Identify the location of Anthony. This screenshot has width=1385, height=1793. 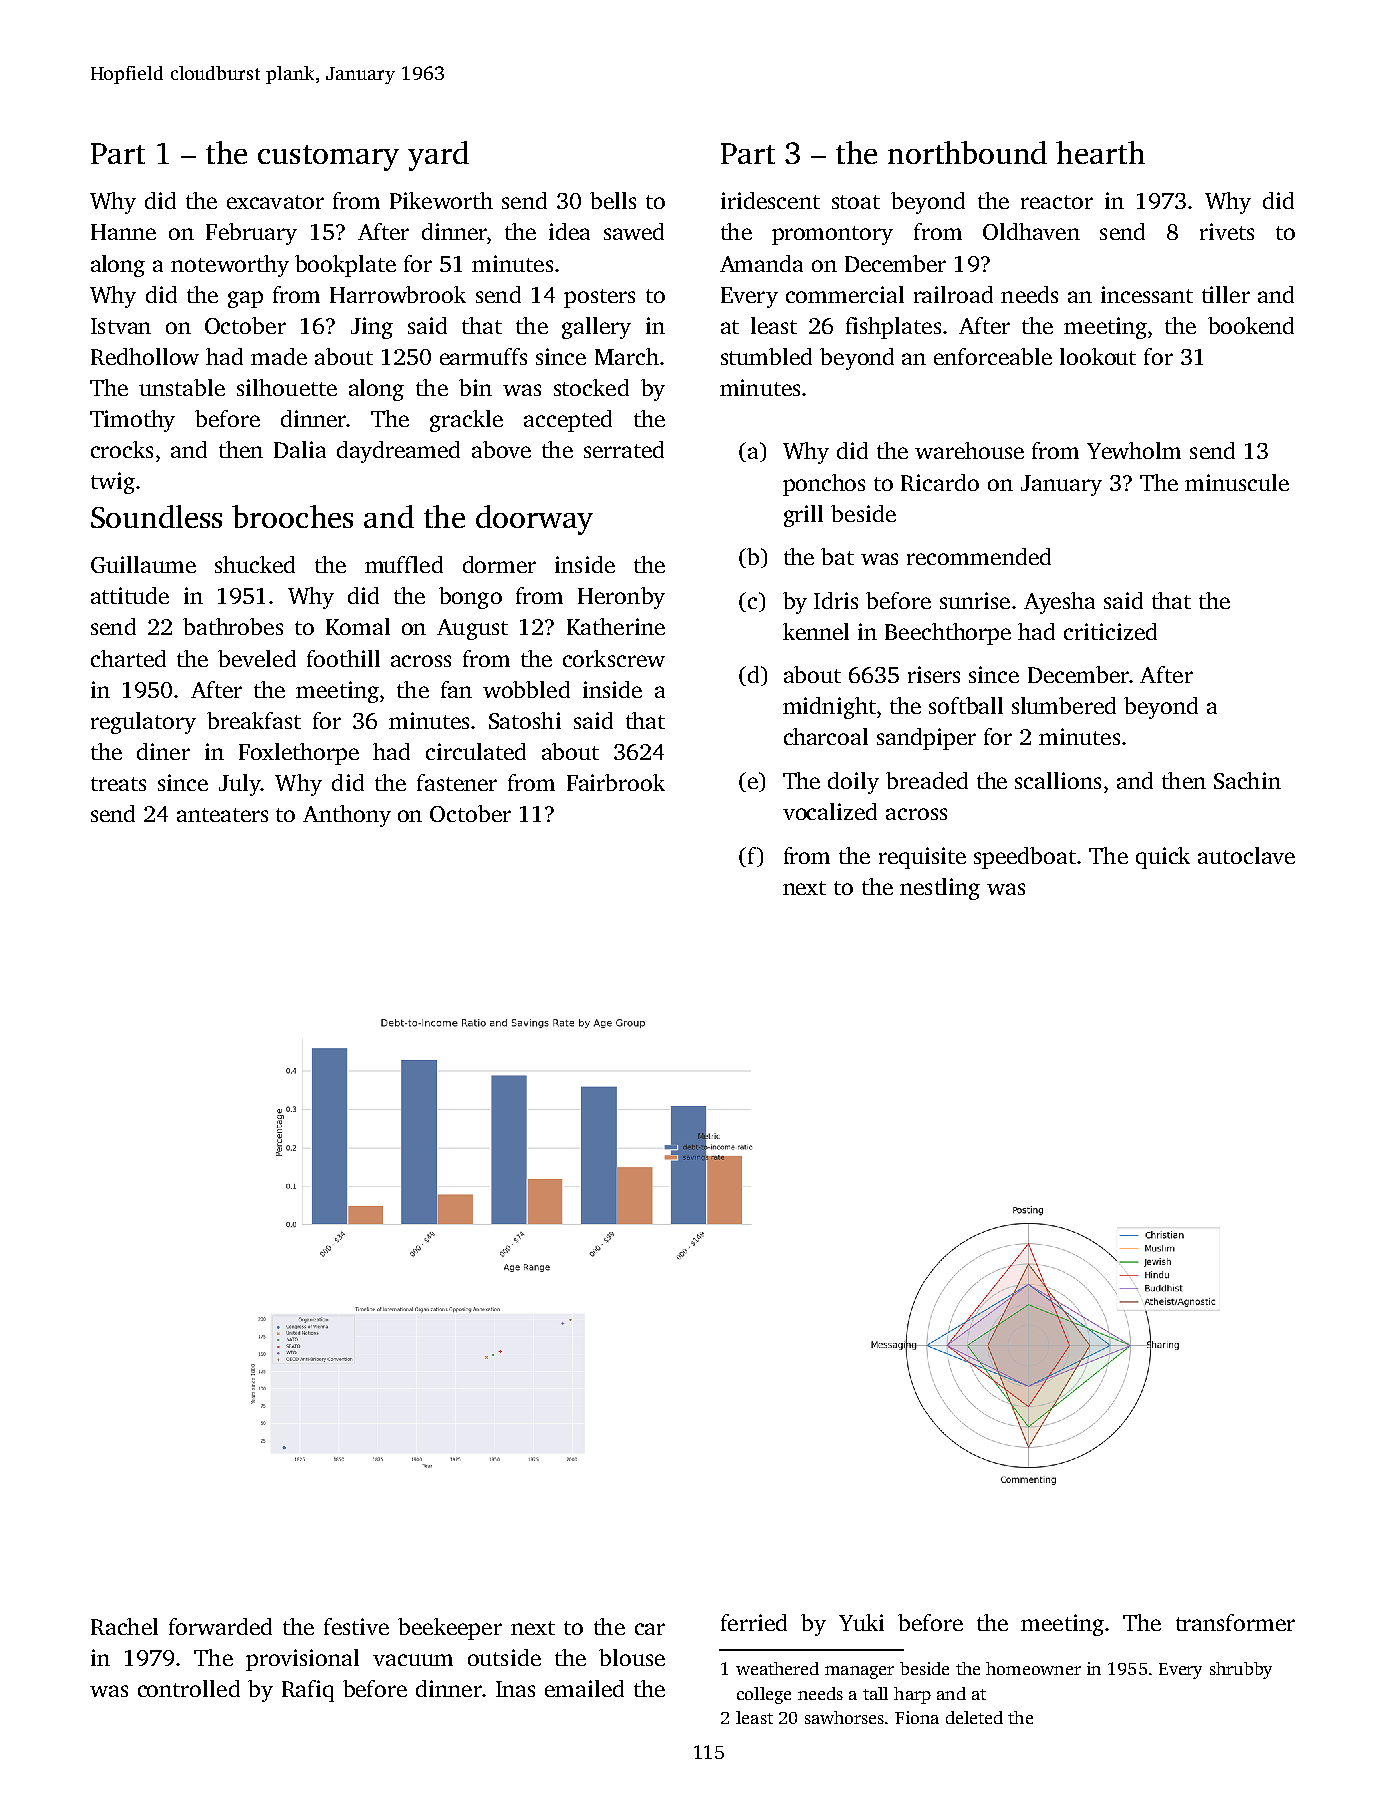
(347, 816).
